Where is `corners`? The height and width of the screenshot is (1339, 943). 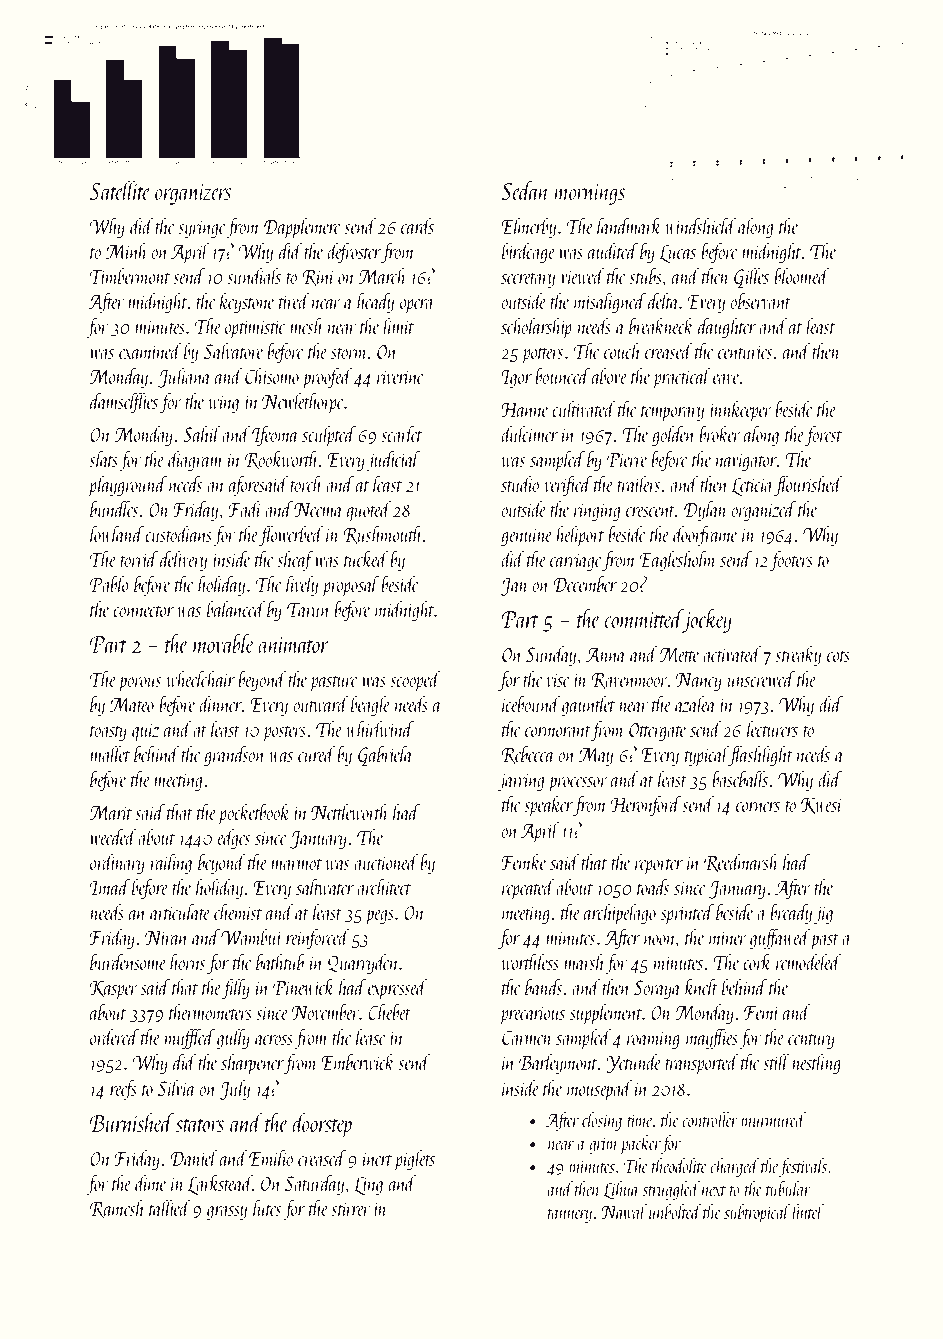
corners is located at coordinates (758, 807).
